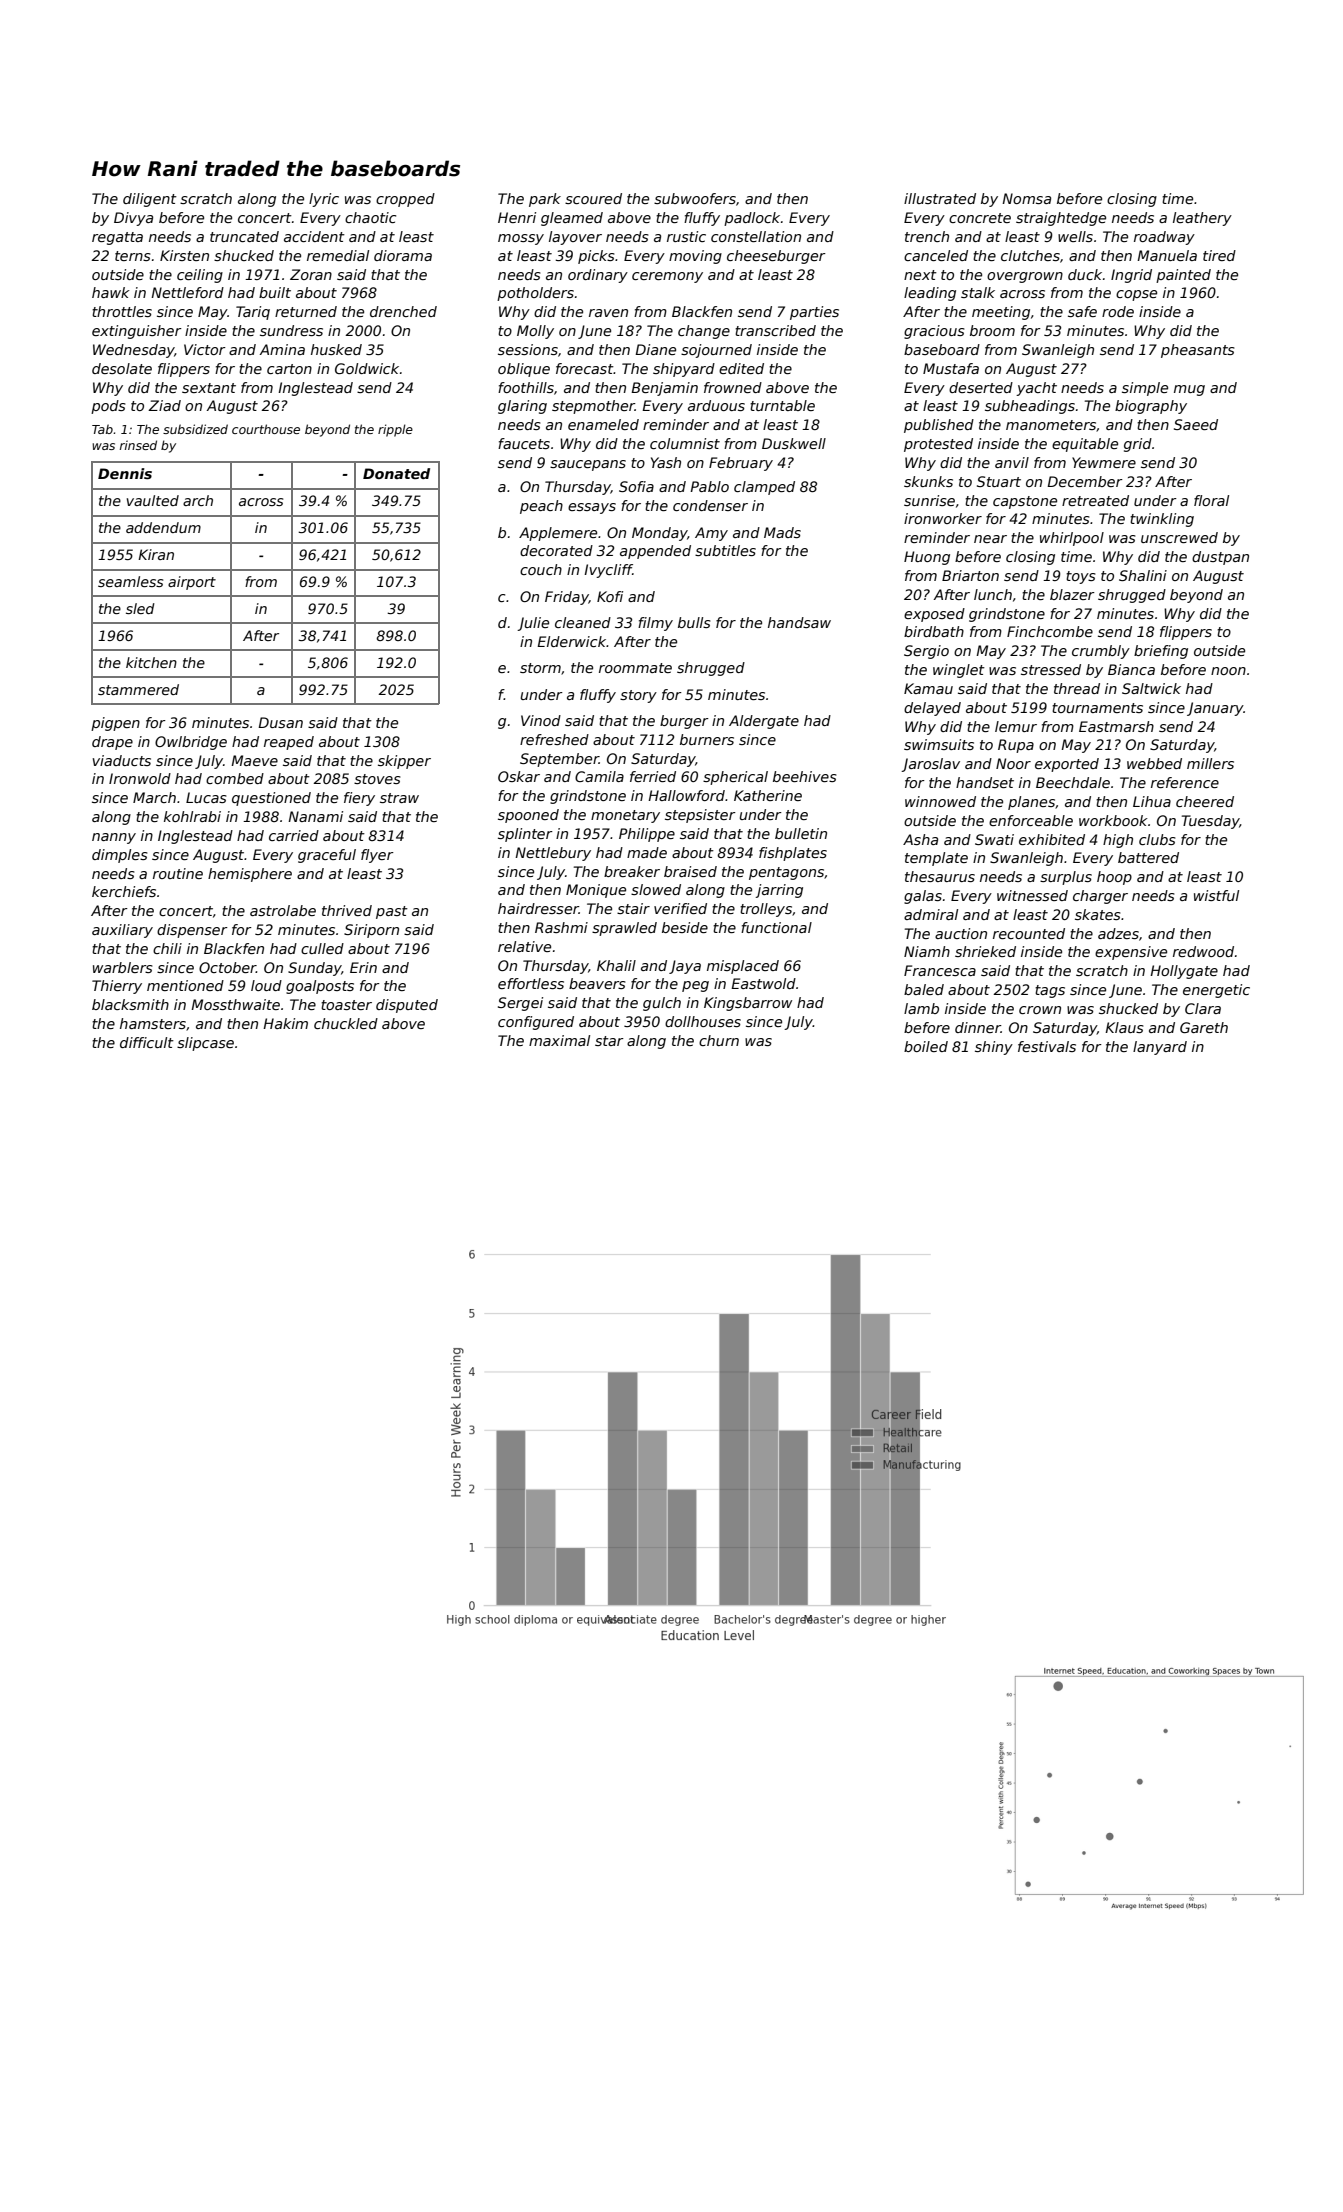  What do you see at coordinates (521, 239) in the screenshot?
I see `mossy` at bounding box center [521, 239].
